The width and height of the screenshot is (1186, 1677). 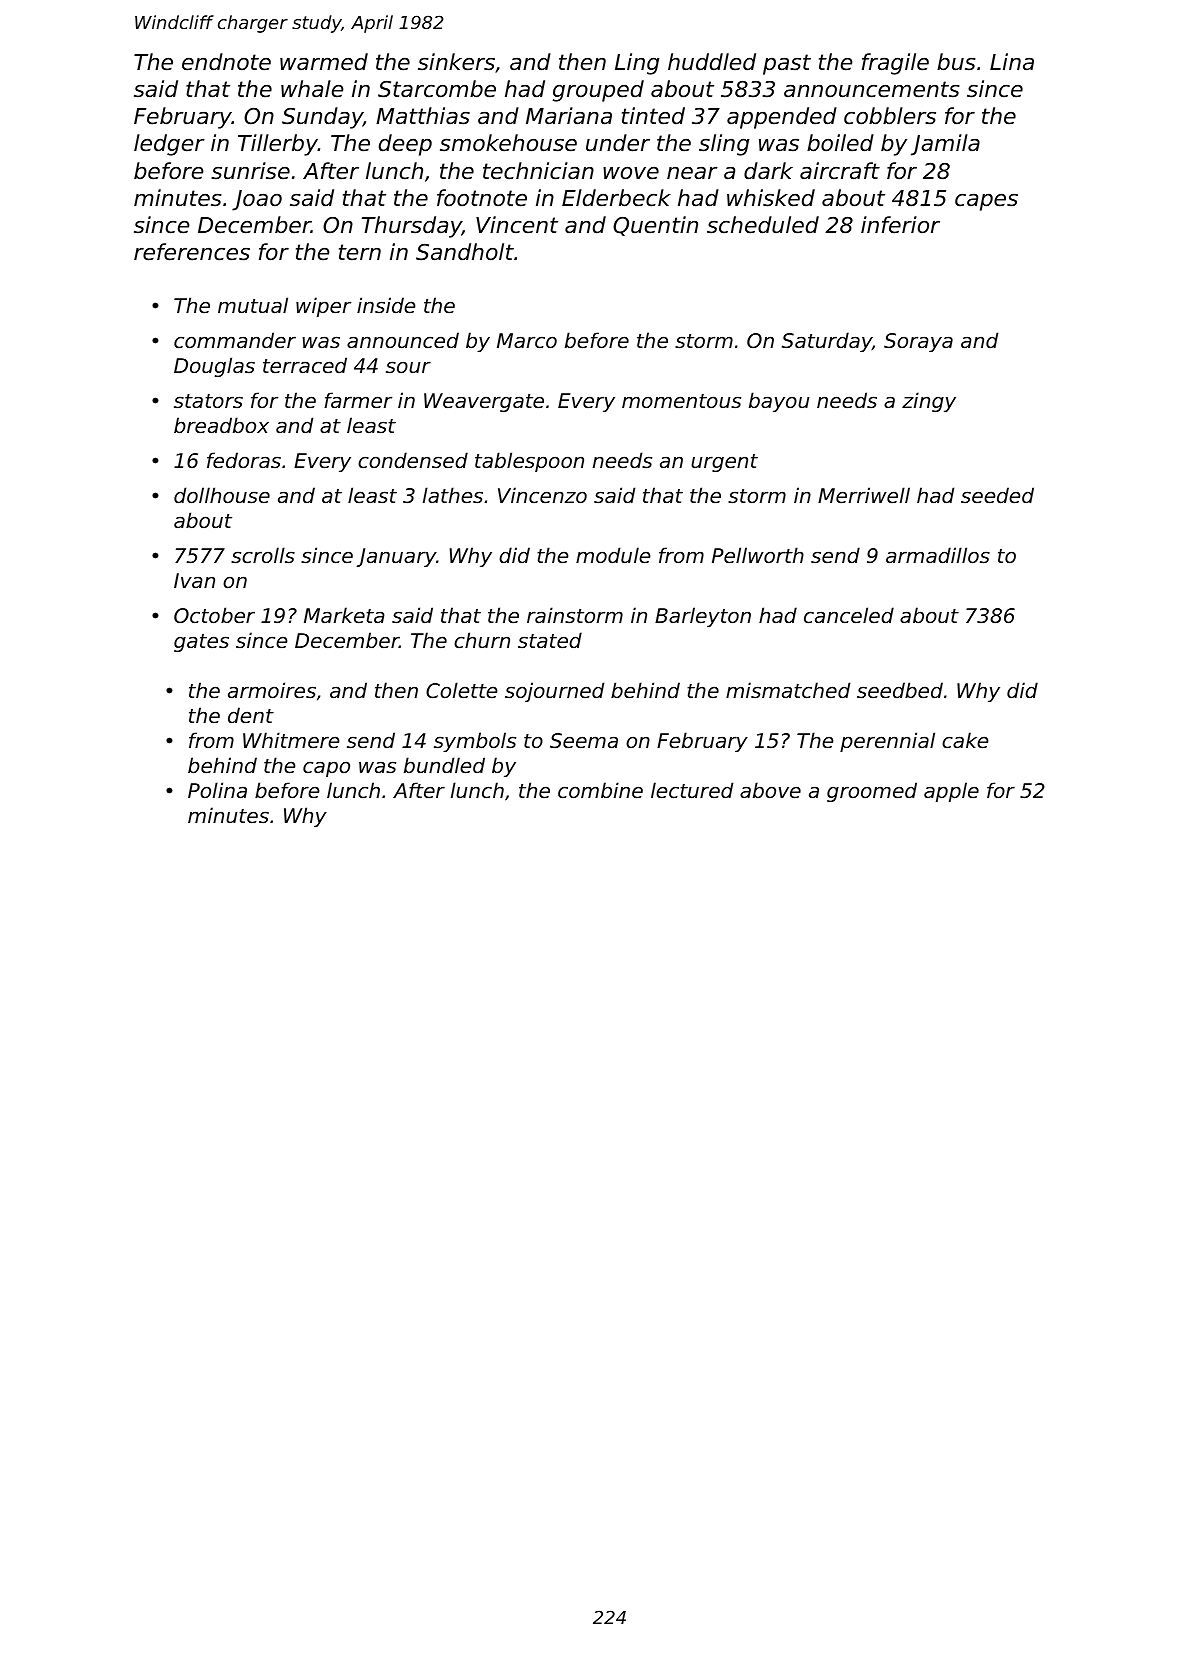 I want to click on Marco, so click(x=527, y=341).
